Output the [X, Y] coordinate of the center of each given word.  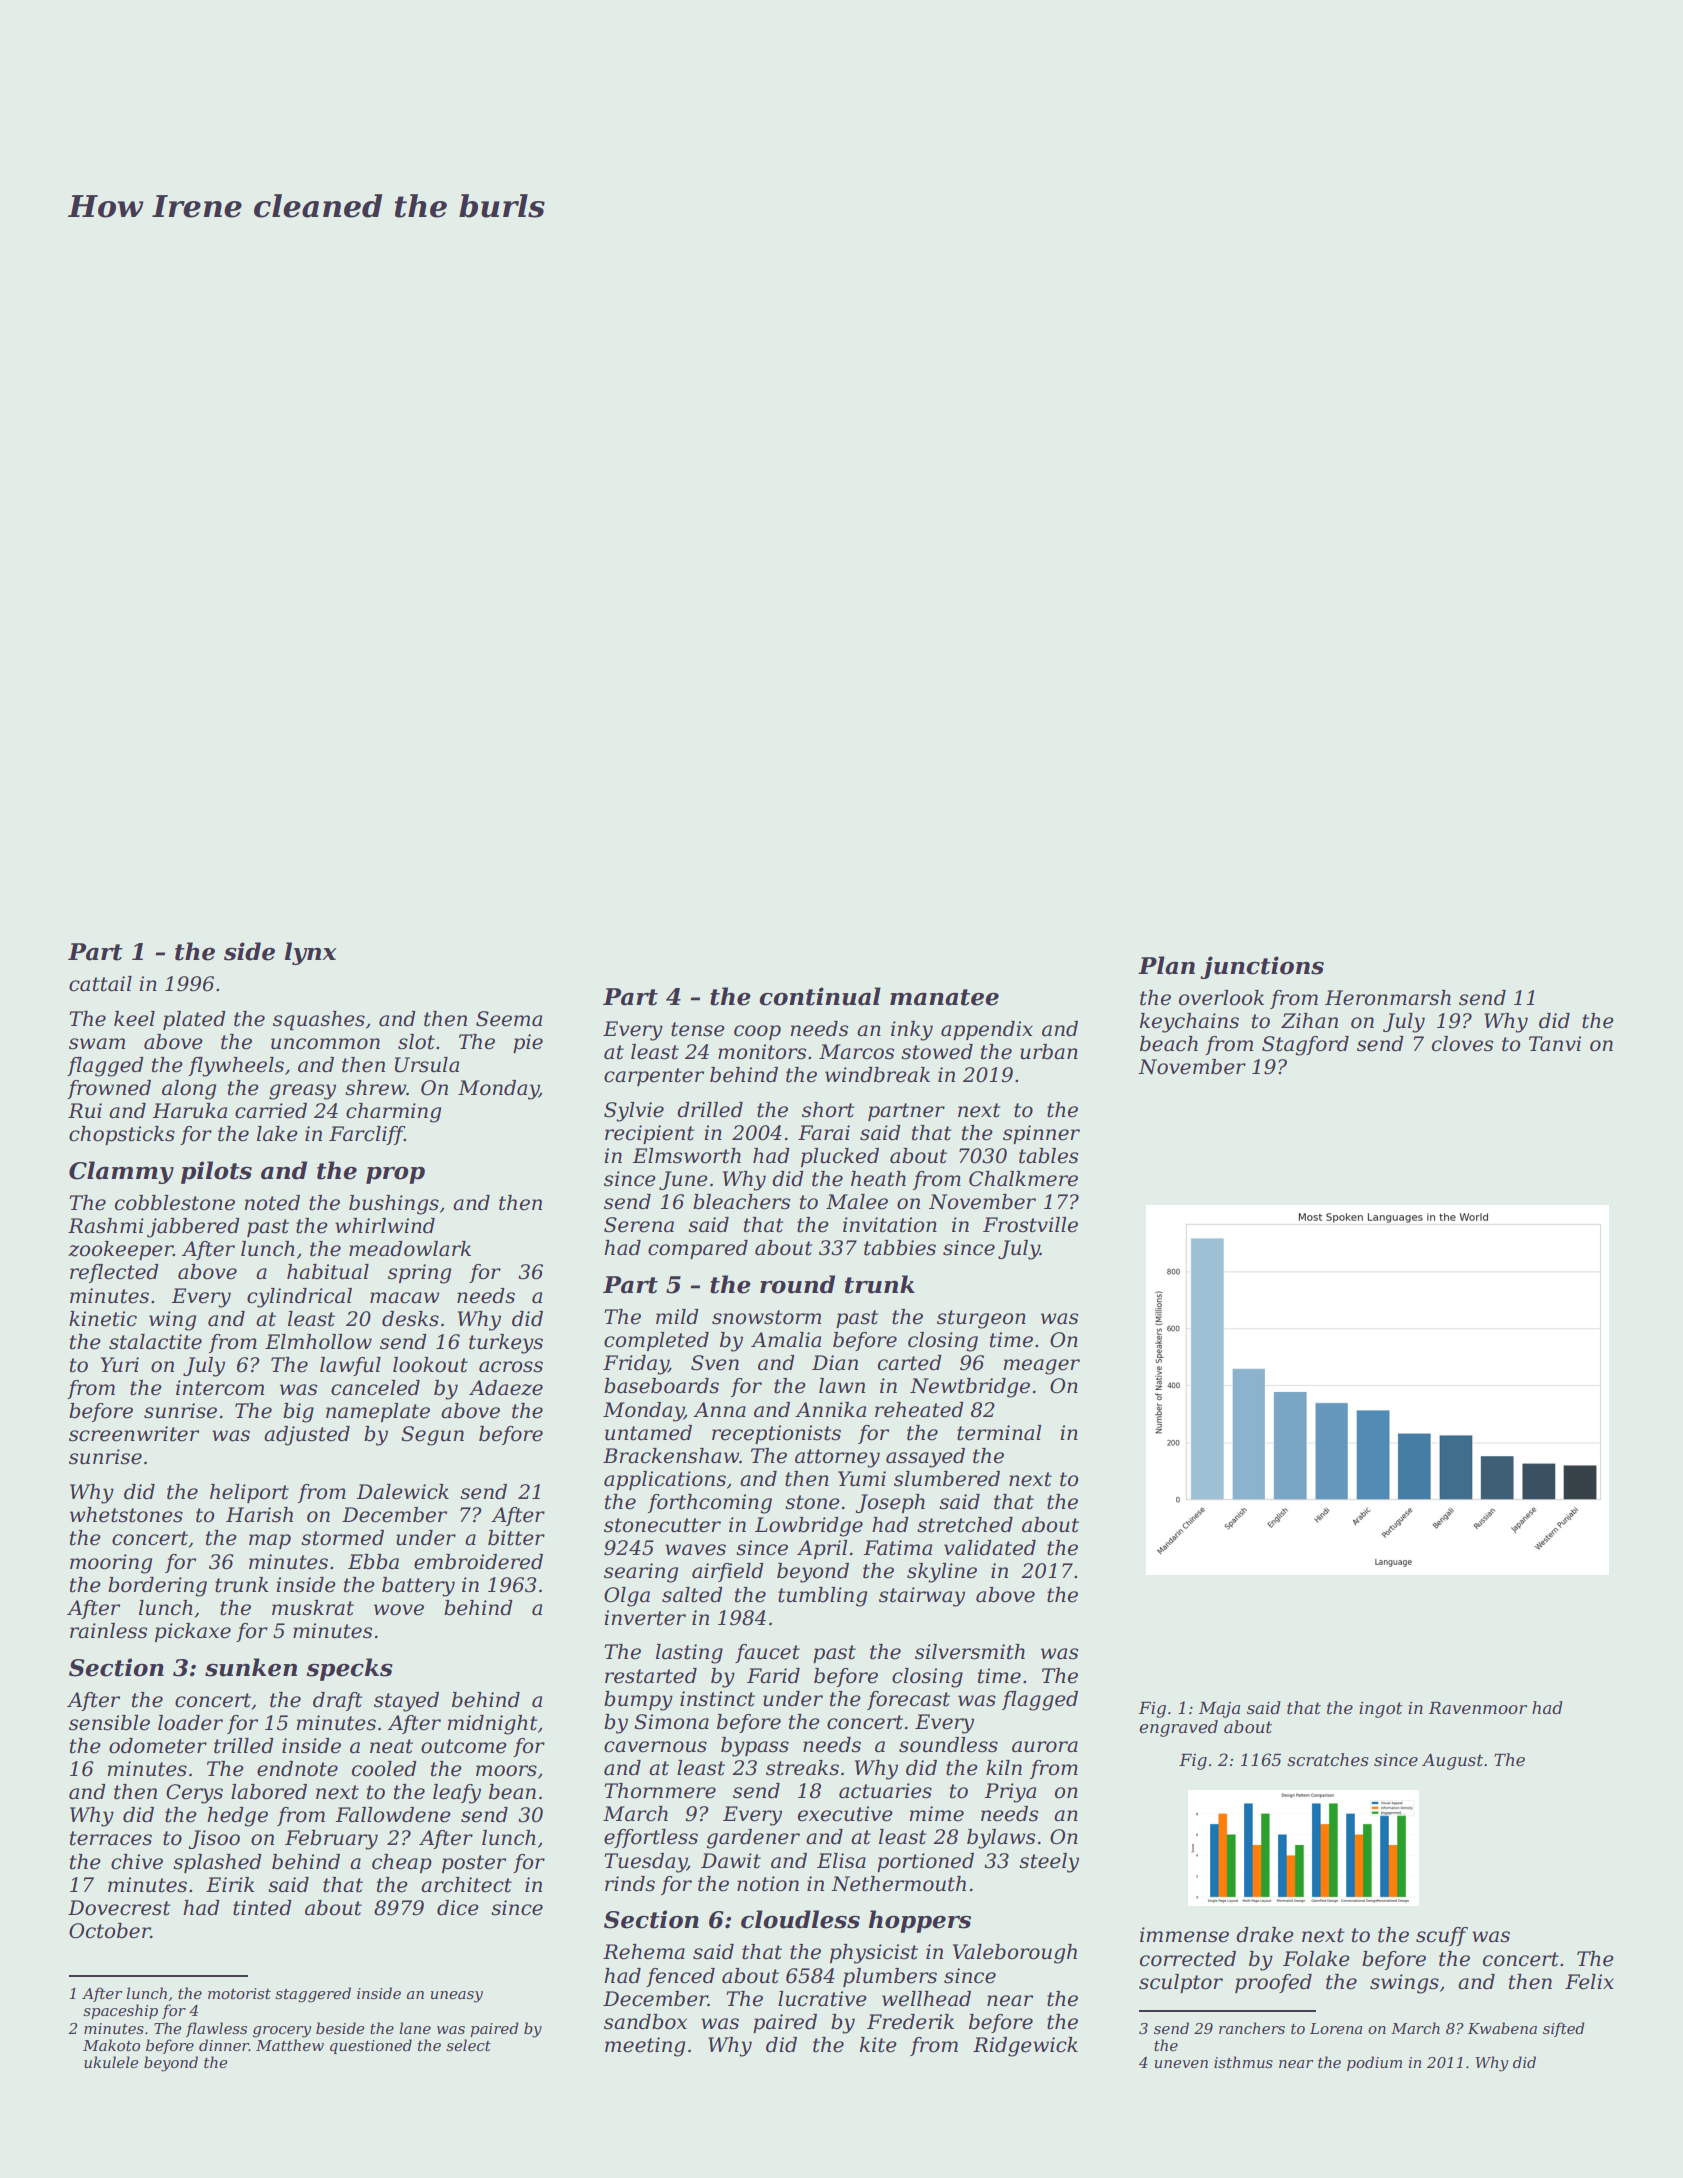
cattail [100, 984]
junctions [1262, 967]
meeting [645, 2047]
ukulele [111, 2062]
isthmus [1243, 2062]
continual [820, 996]
